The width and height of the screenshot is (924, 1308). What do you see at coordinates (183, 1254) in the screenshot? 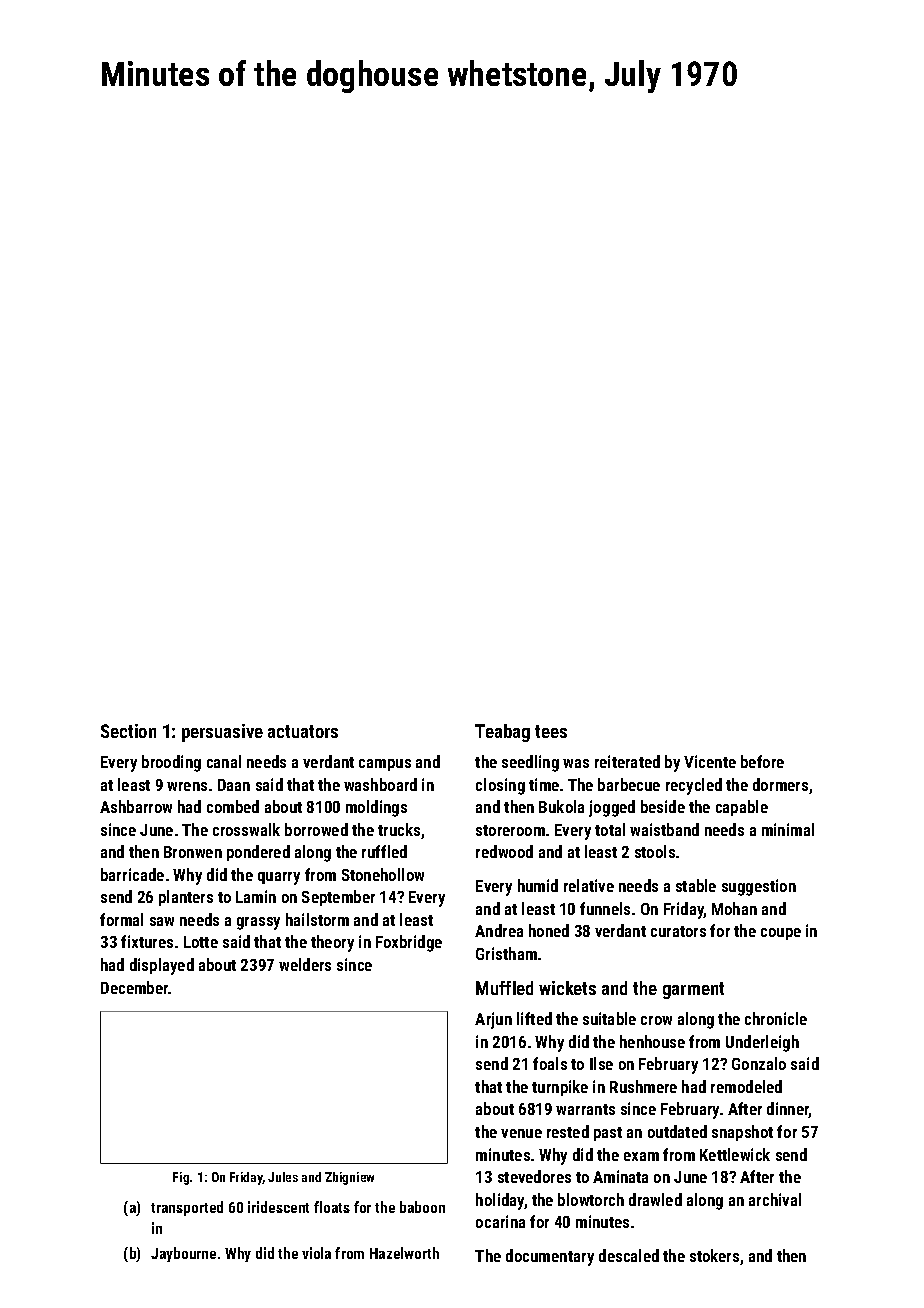
I see `Jaybourne` at bounding box center [183, 1254].
